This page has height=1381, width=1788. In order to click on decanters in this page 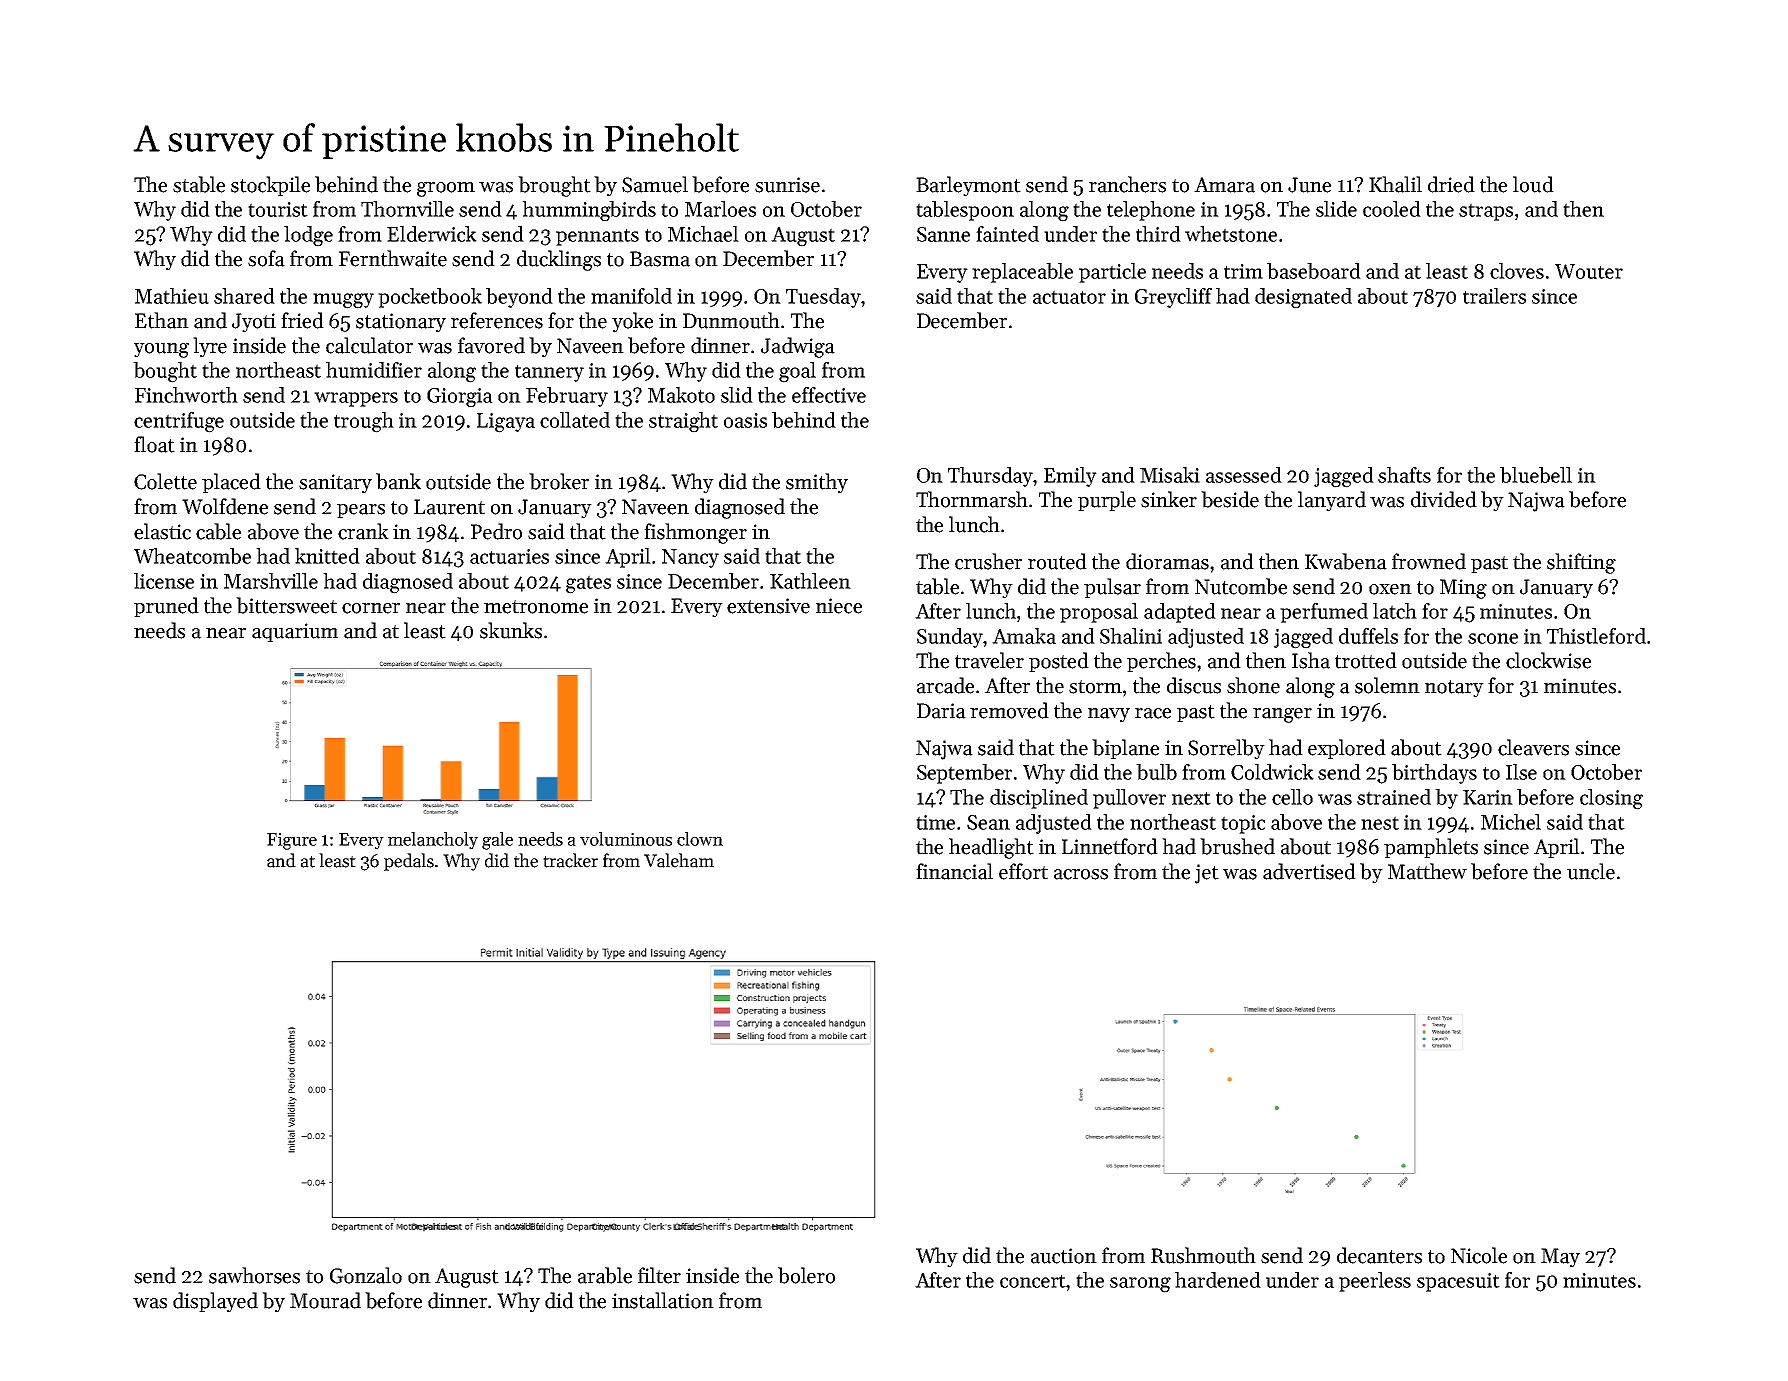, I will do `click(1379, 1255)`.
